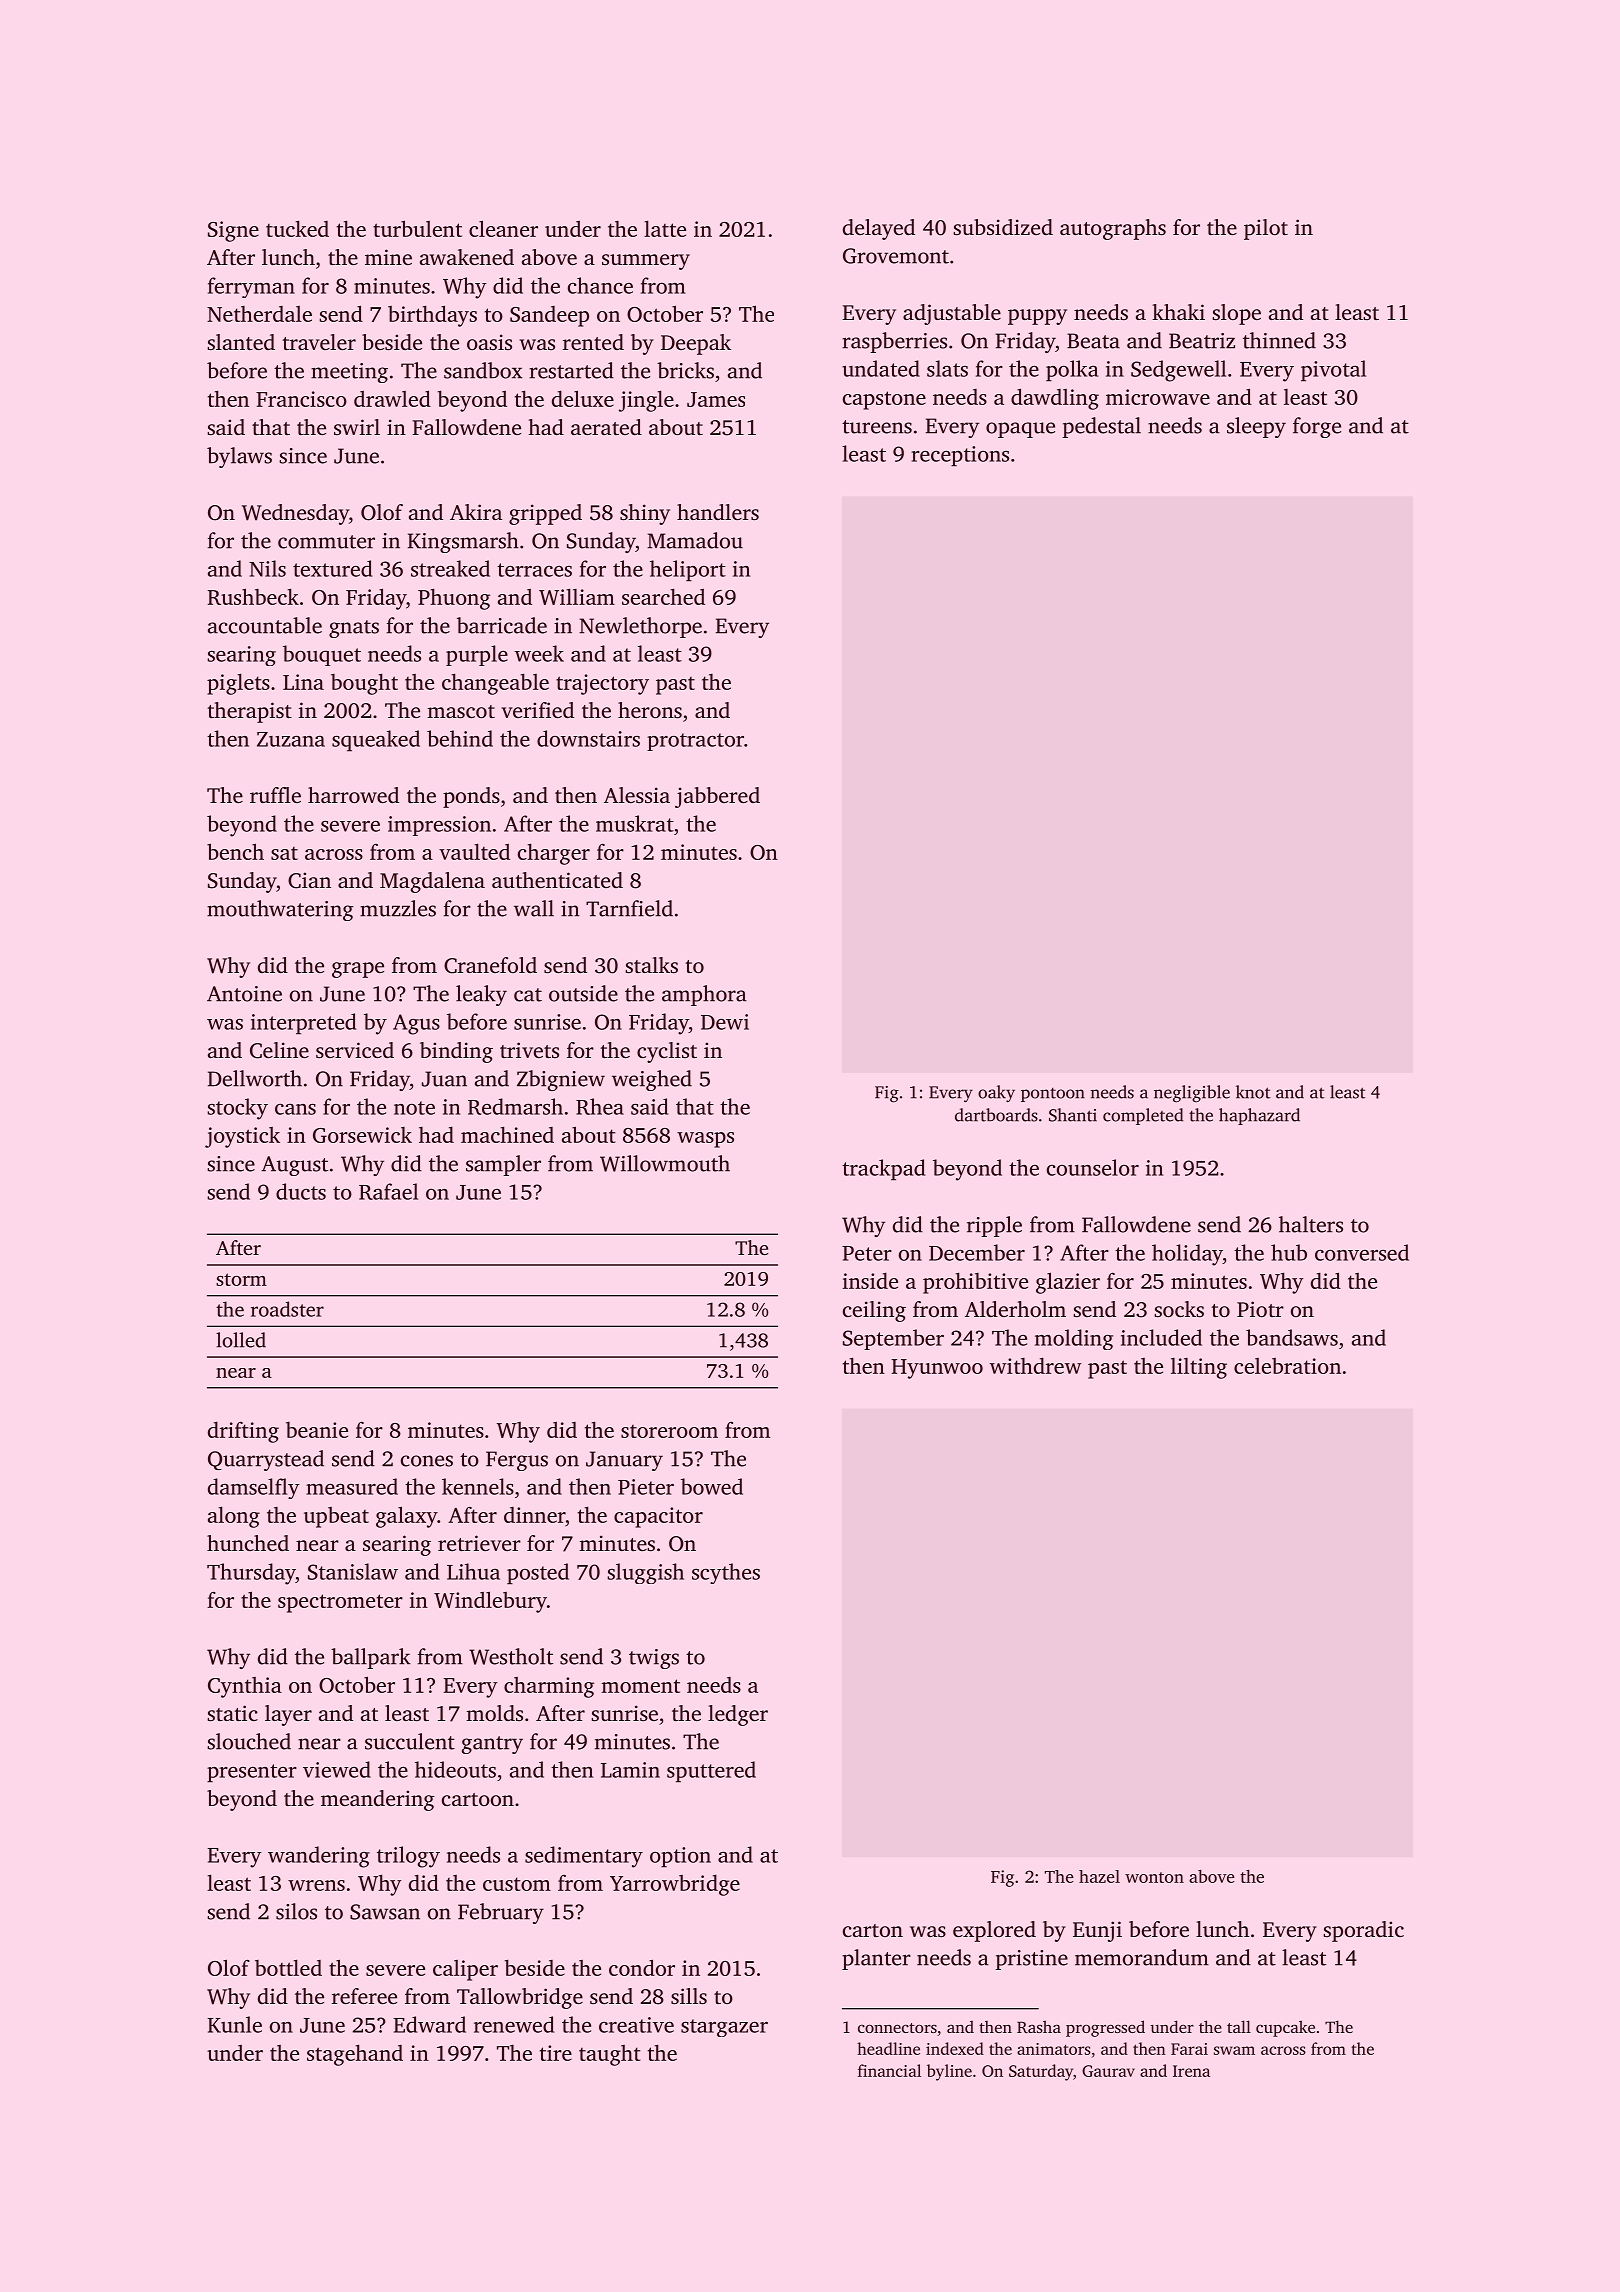 This image has width=1620, height=2292. Describe the element at coordinates (689, 1996) in the image. I see `sills` at that location.
